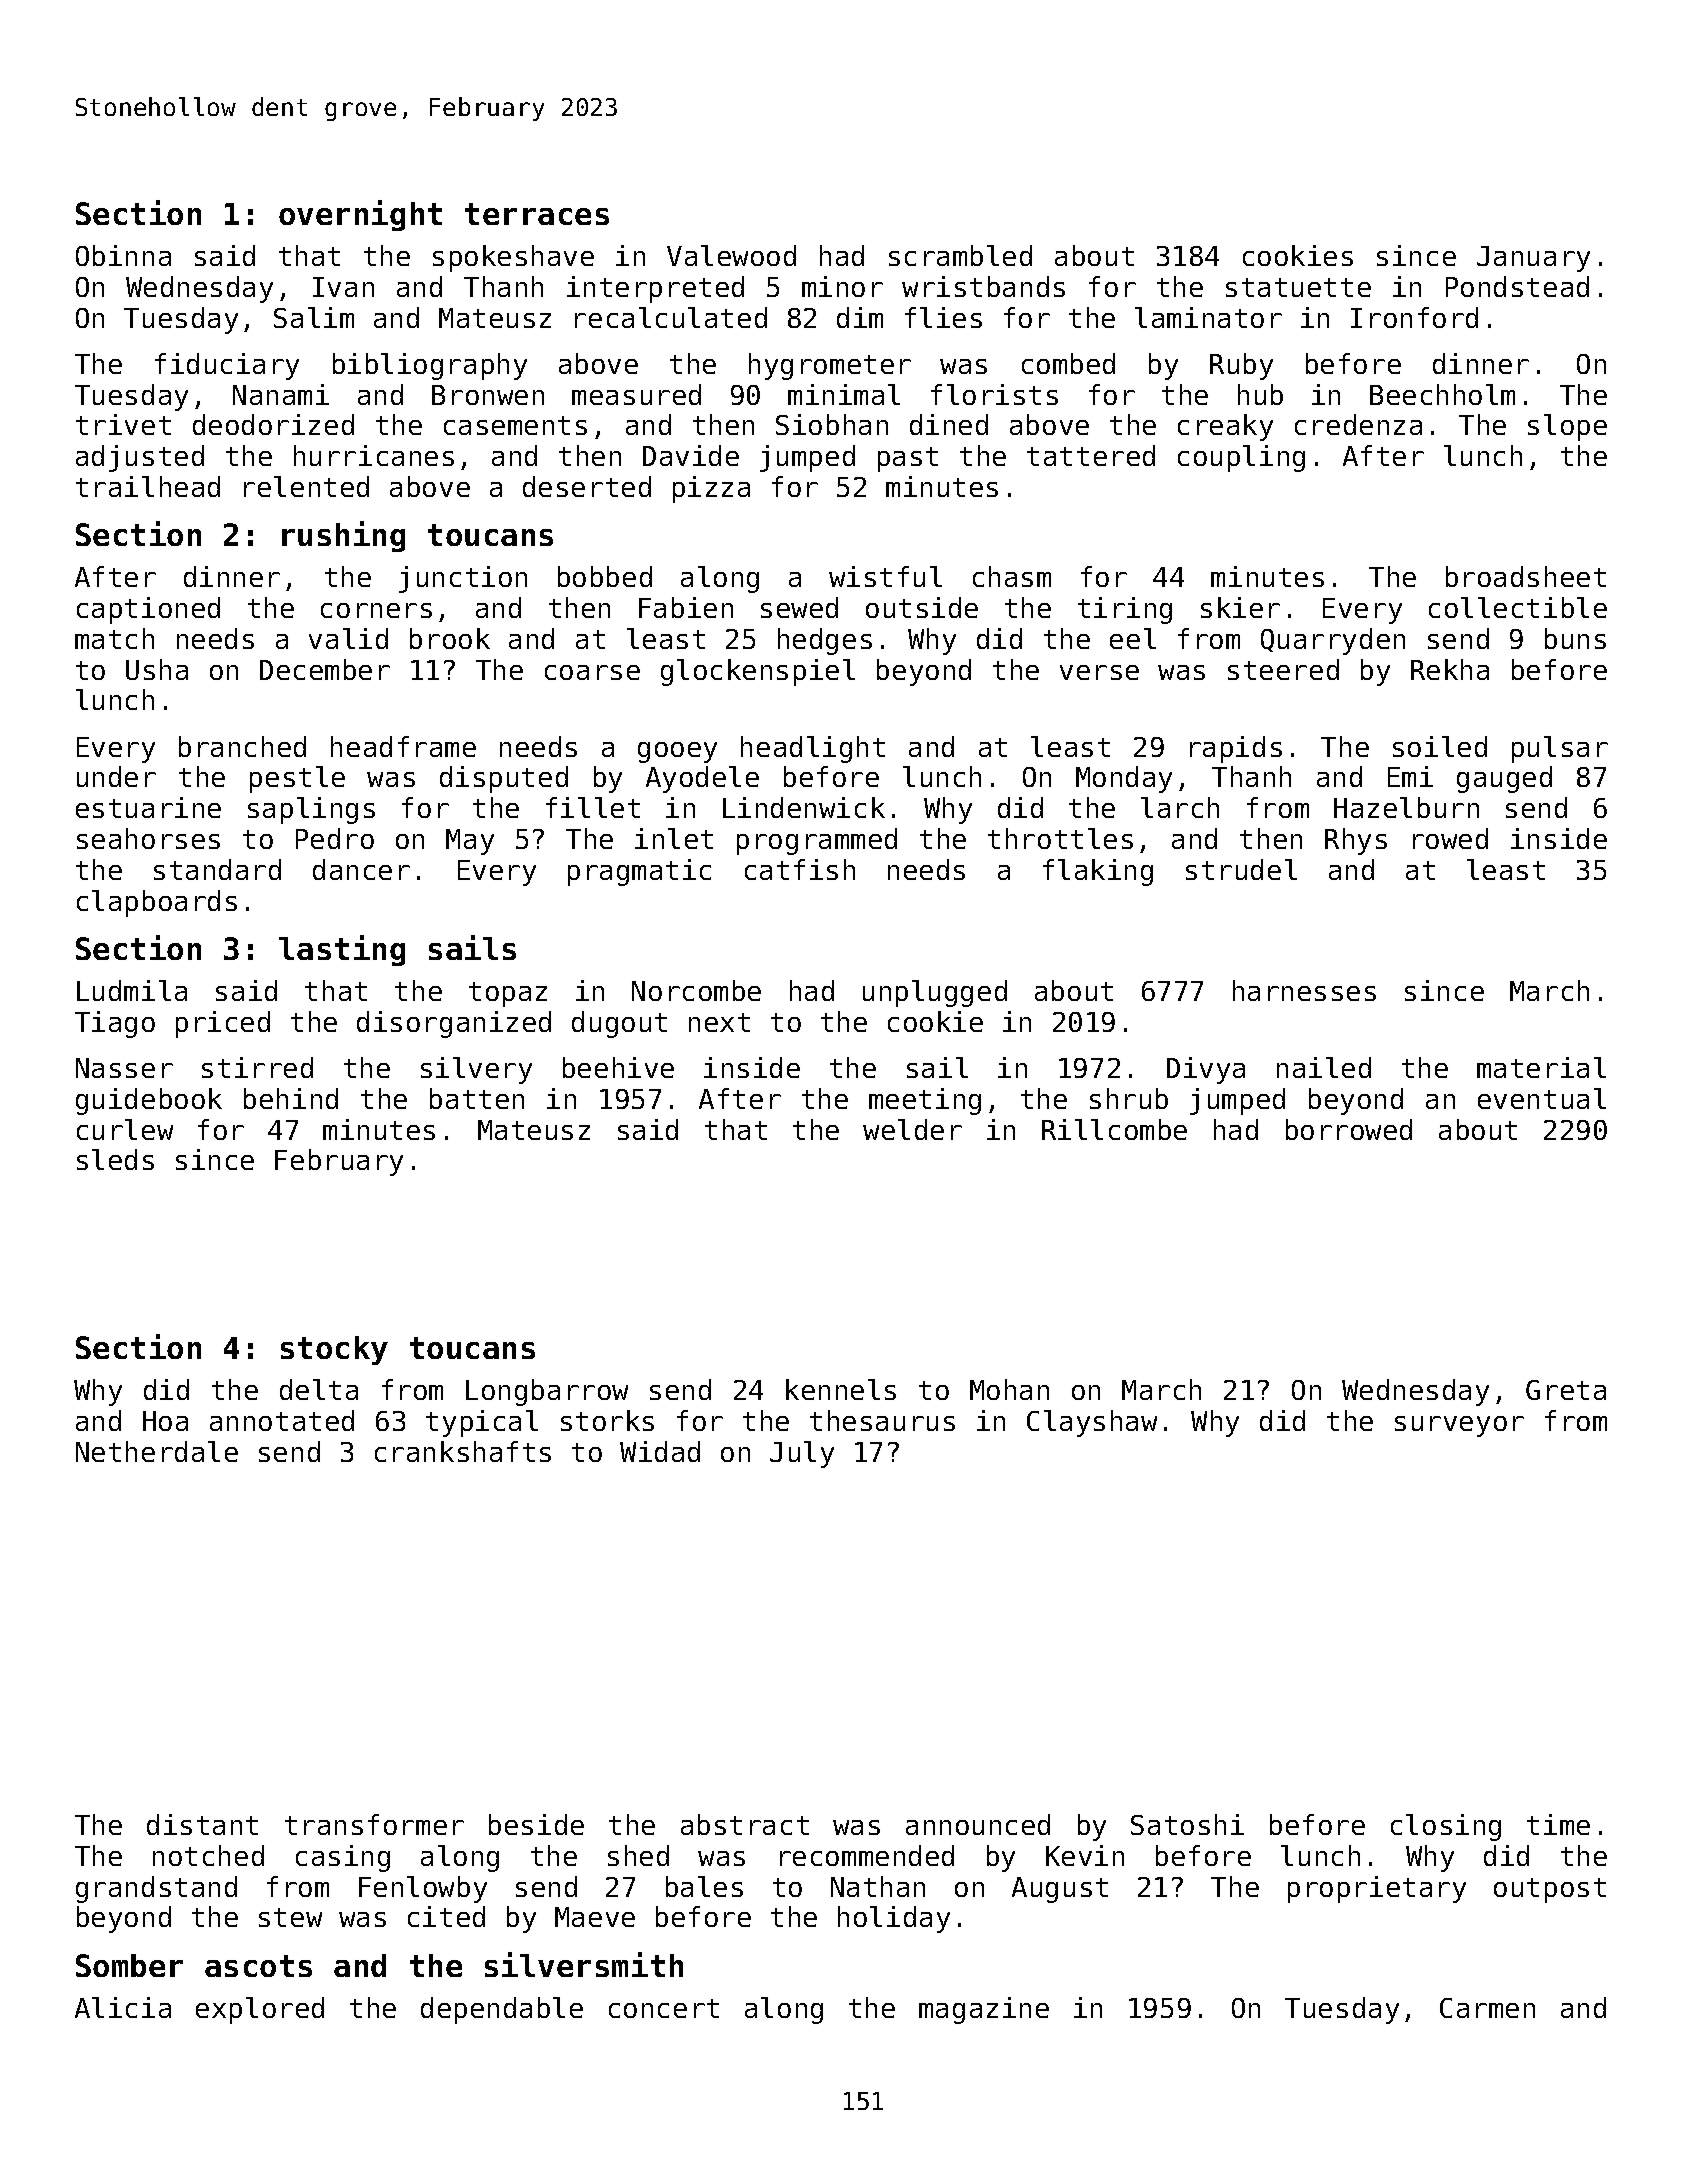  What do you see at coordinates (115, 1159) in the screenshot?
I see `sleds` at bounding box center [115, 1159].
